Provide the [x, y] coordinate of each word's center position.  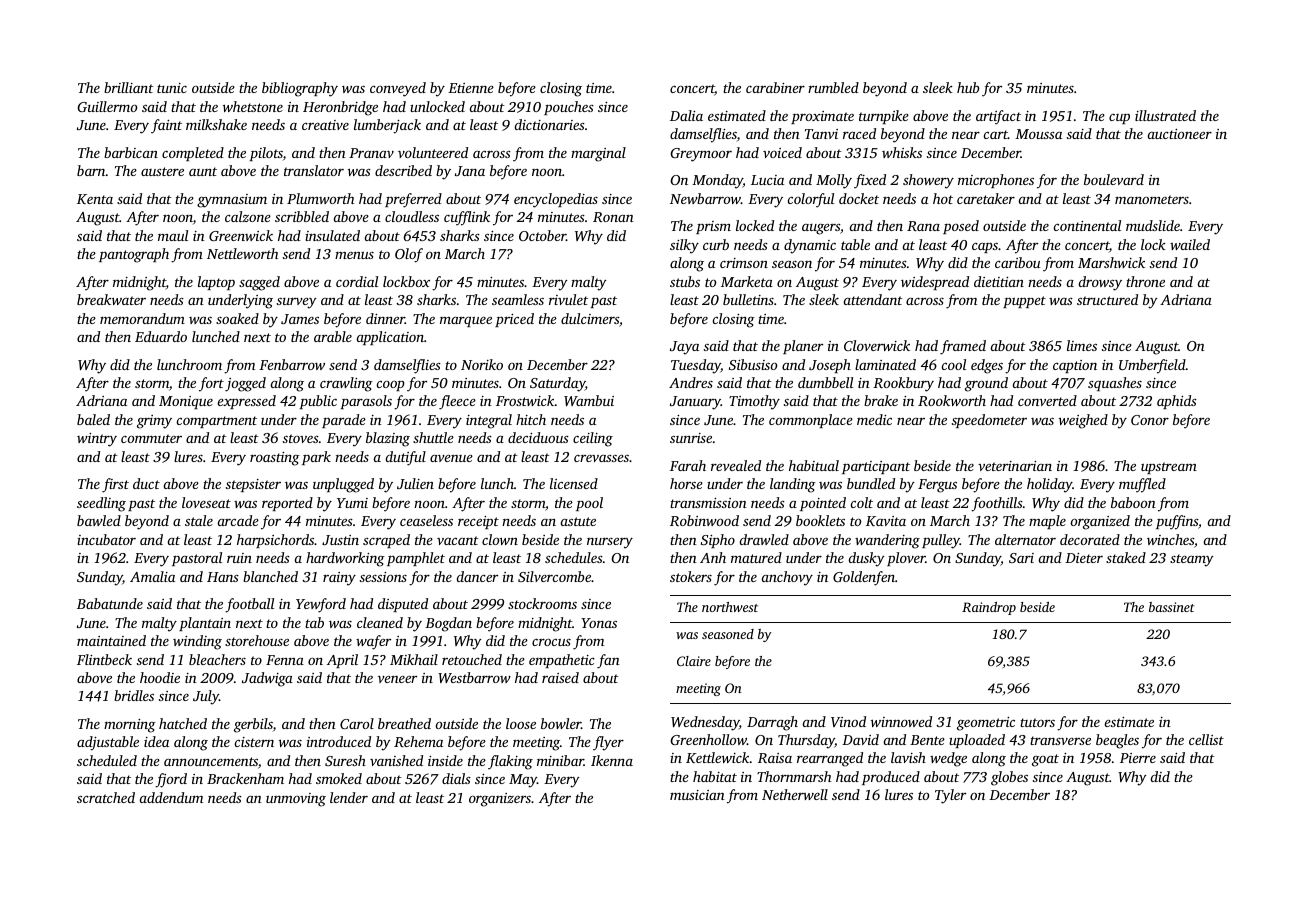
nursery [610, 543]
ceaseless [426, 520]
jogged [245, 384]
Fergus [937, 486]
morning [130, 726]
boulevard [1114, 179]
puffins [1177, 522]
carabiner [775, 87]
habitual [814, 465]
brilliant [129, 87]
